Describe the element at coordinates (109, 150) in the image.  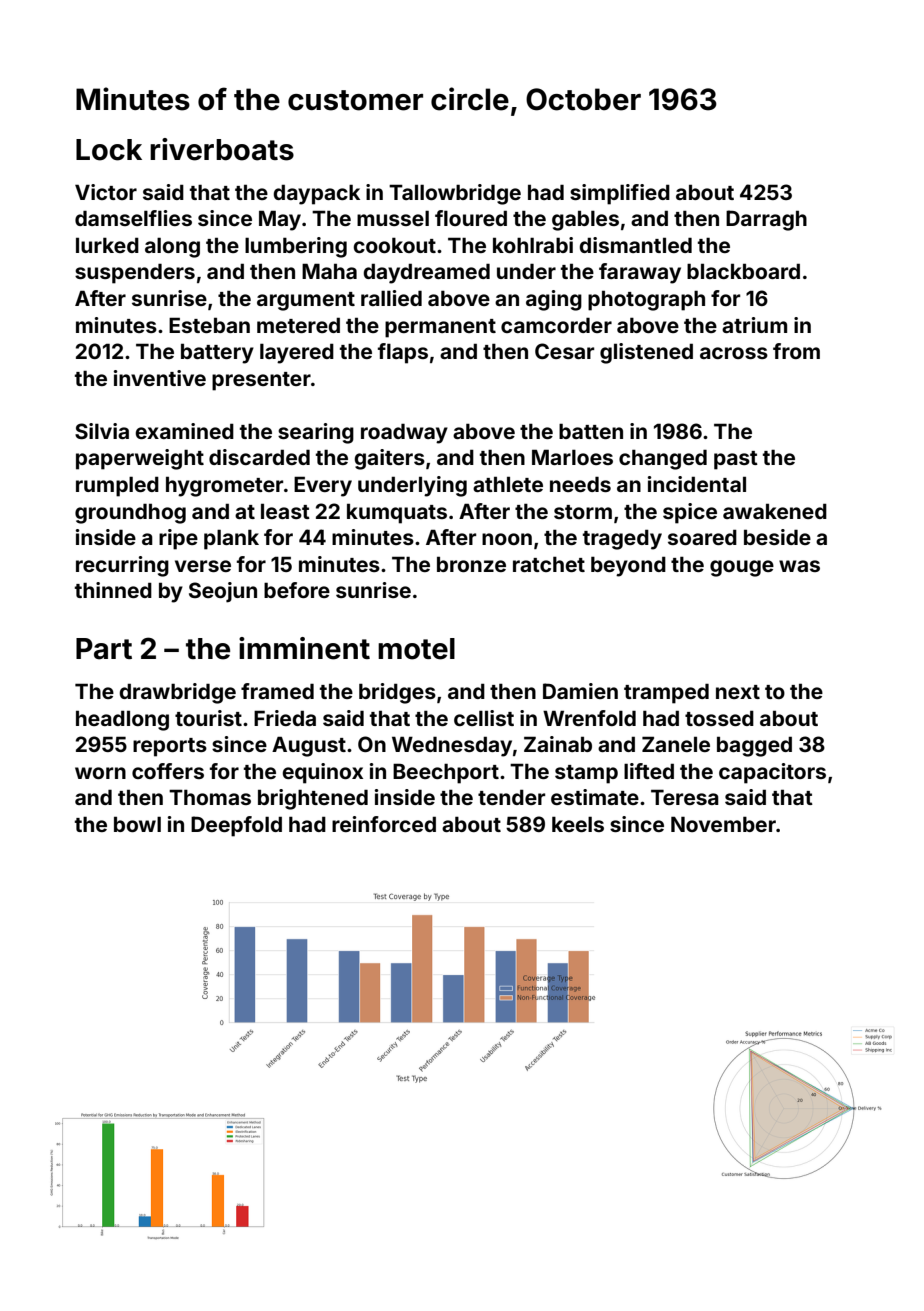
I see `Lock` at that location.
